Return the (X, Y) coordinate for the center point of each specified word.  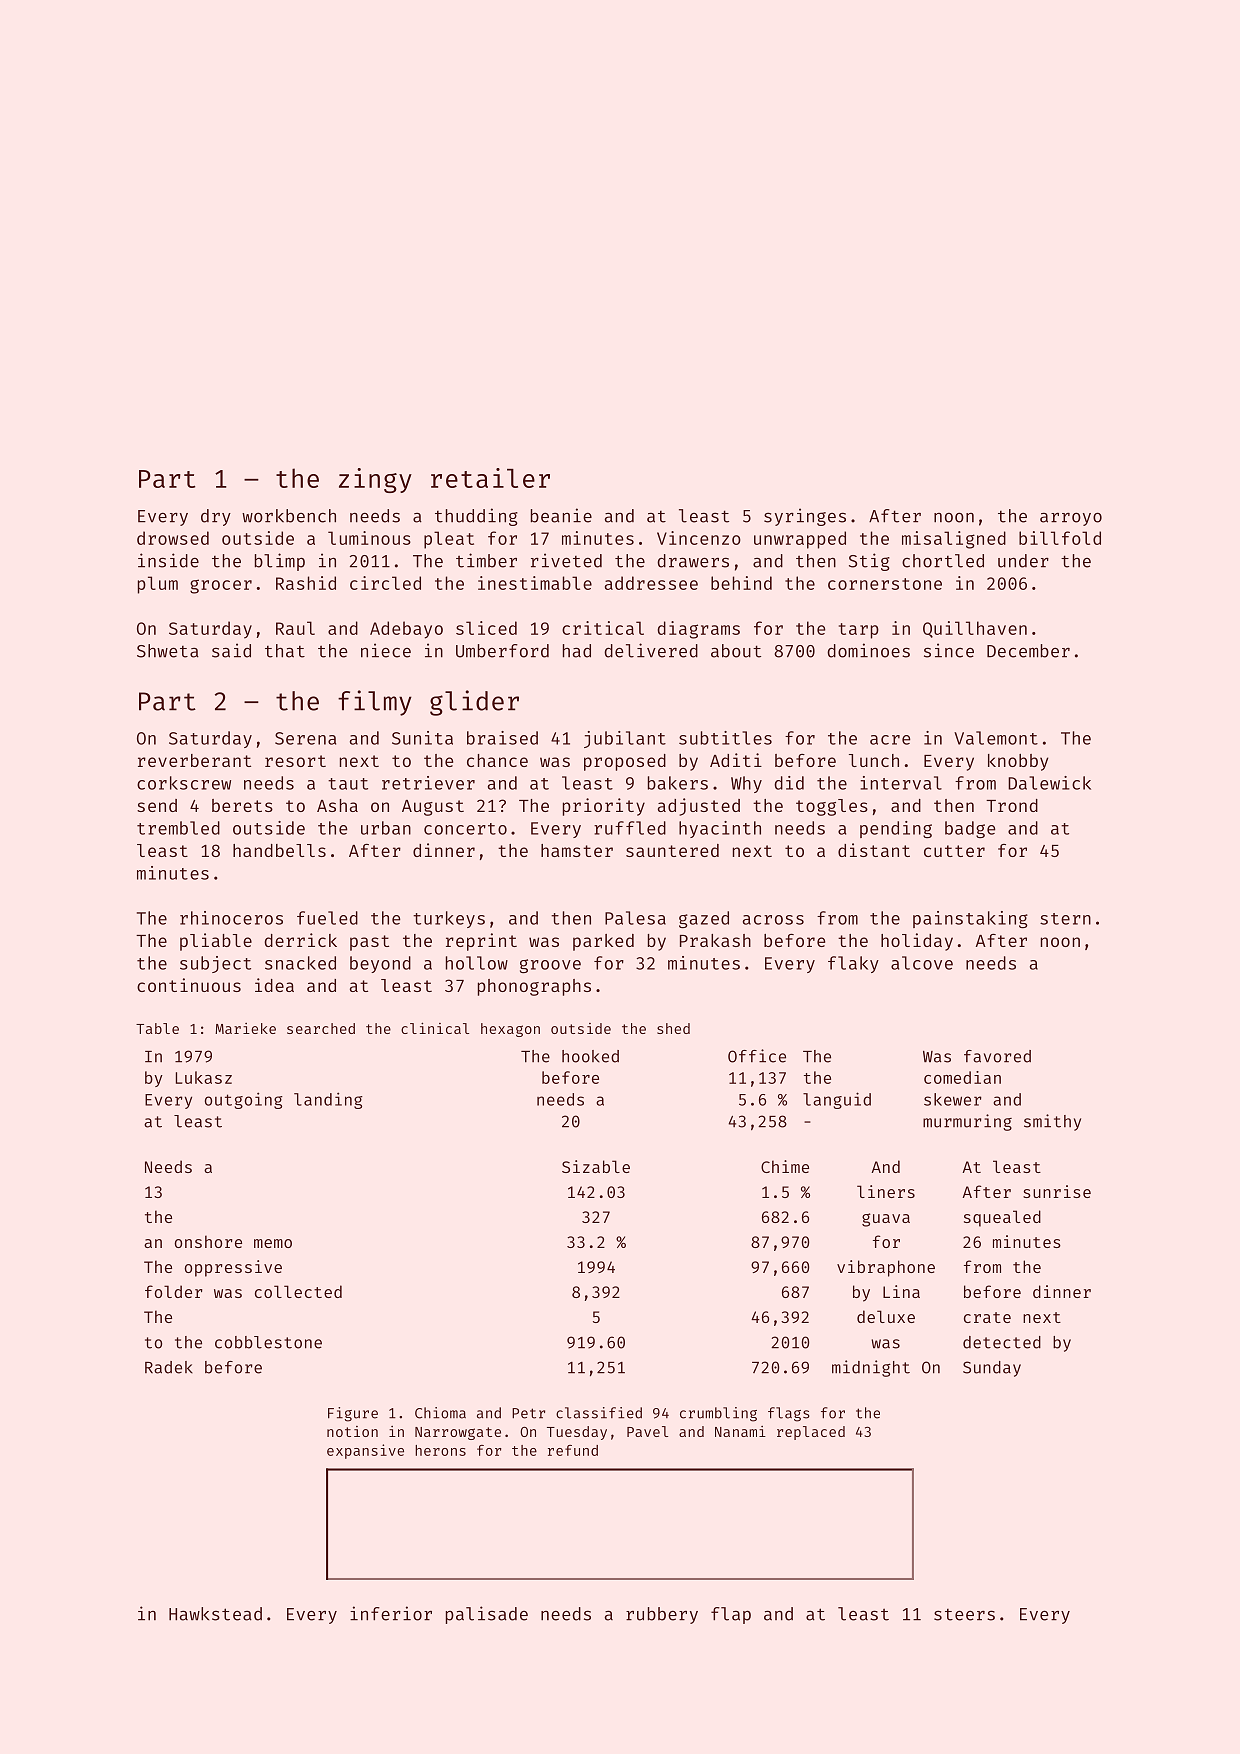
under (1023, 561)
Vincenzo (699, 538)
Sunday (992, 1369)
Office (757, 1056)
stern (1065, 919)
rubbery (662, 1615)
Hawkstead (215, 1614)
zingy (375, 480)
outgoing (244, 1100)
